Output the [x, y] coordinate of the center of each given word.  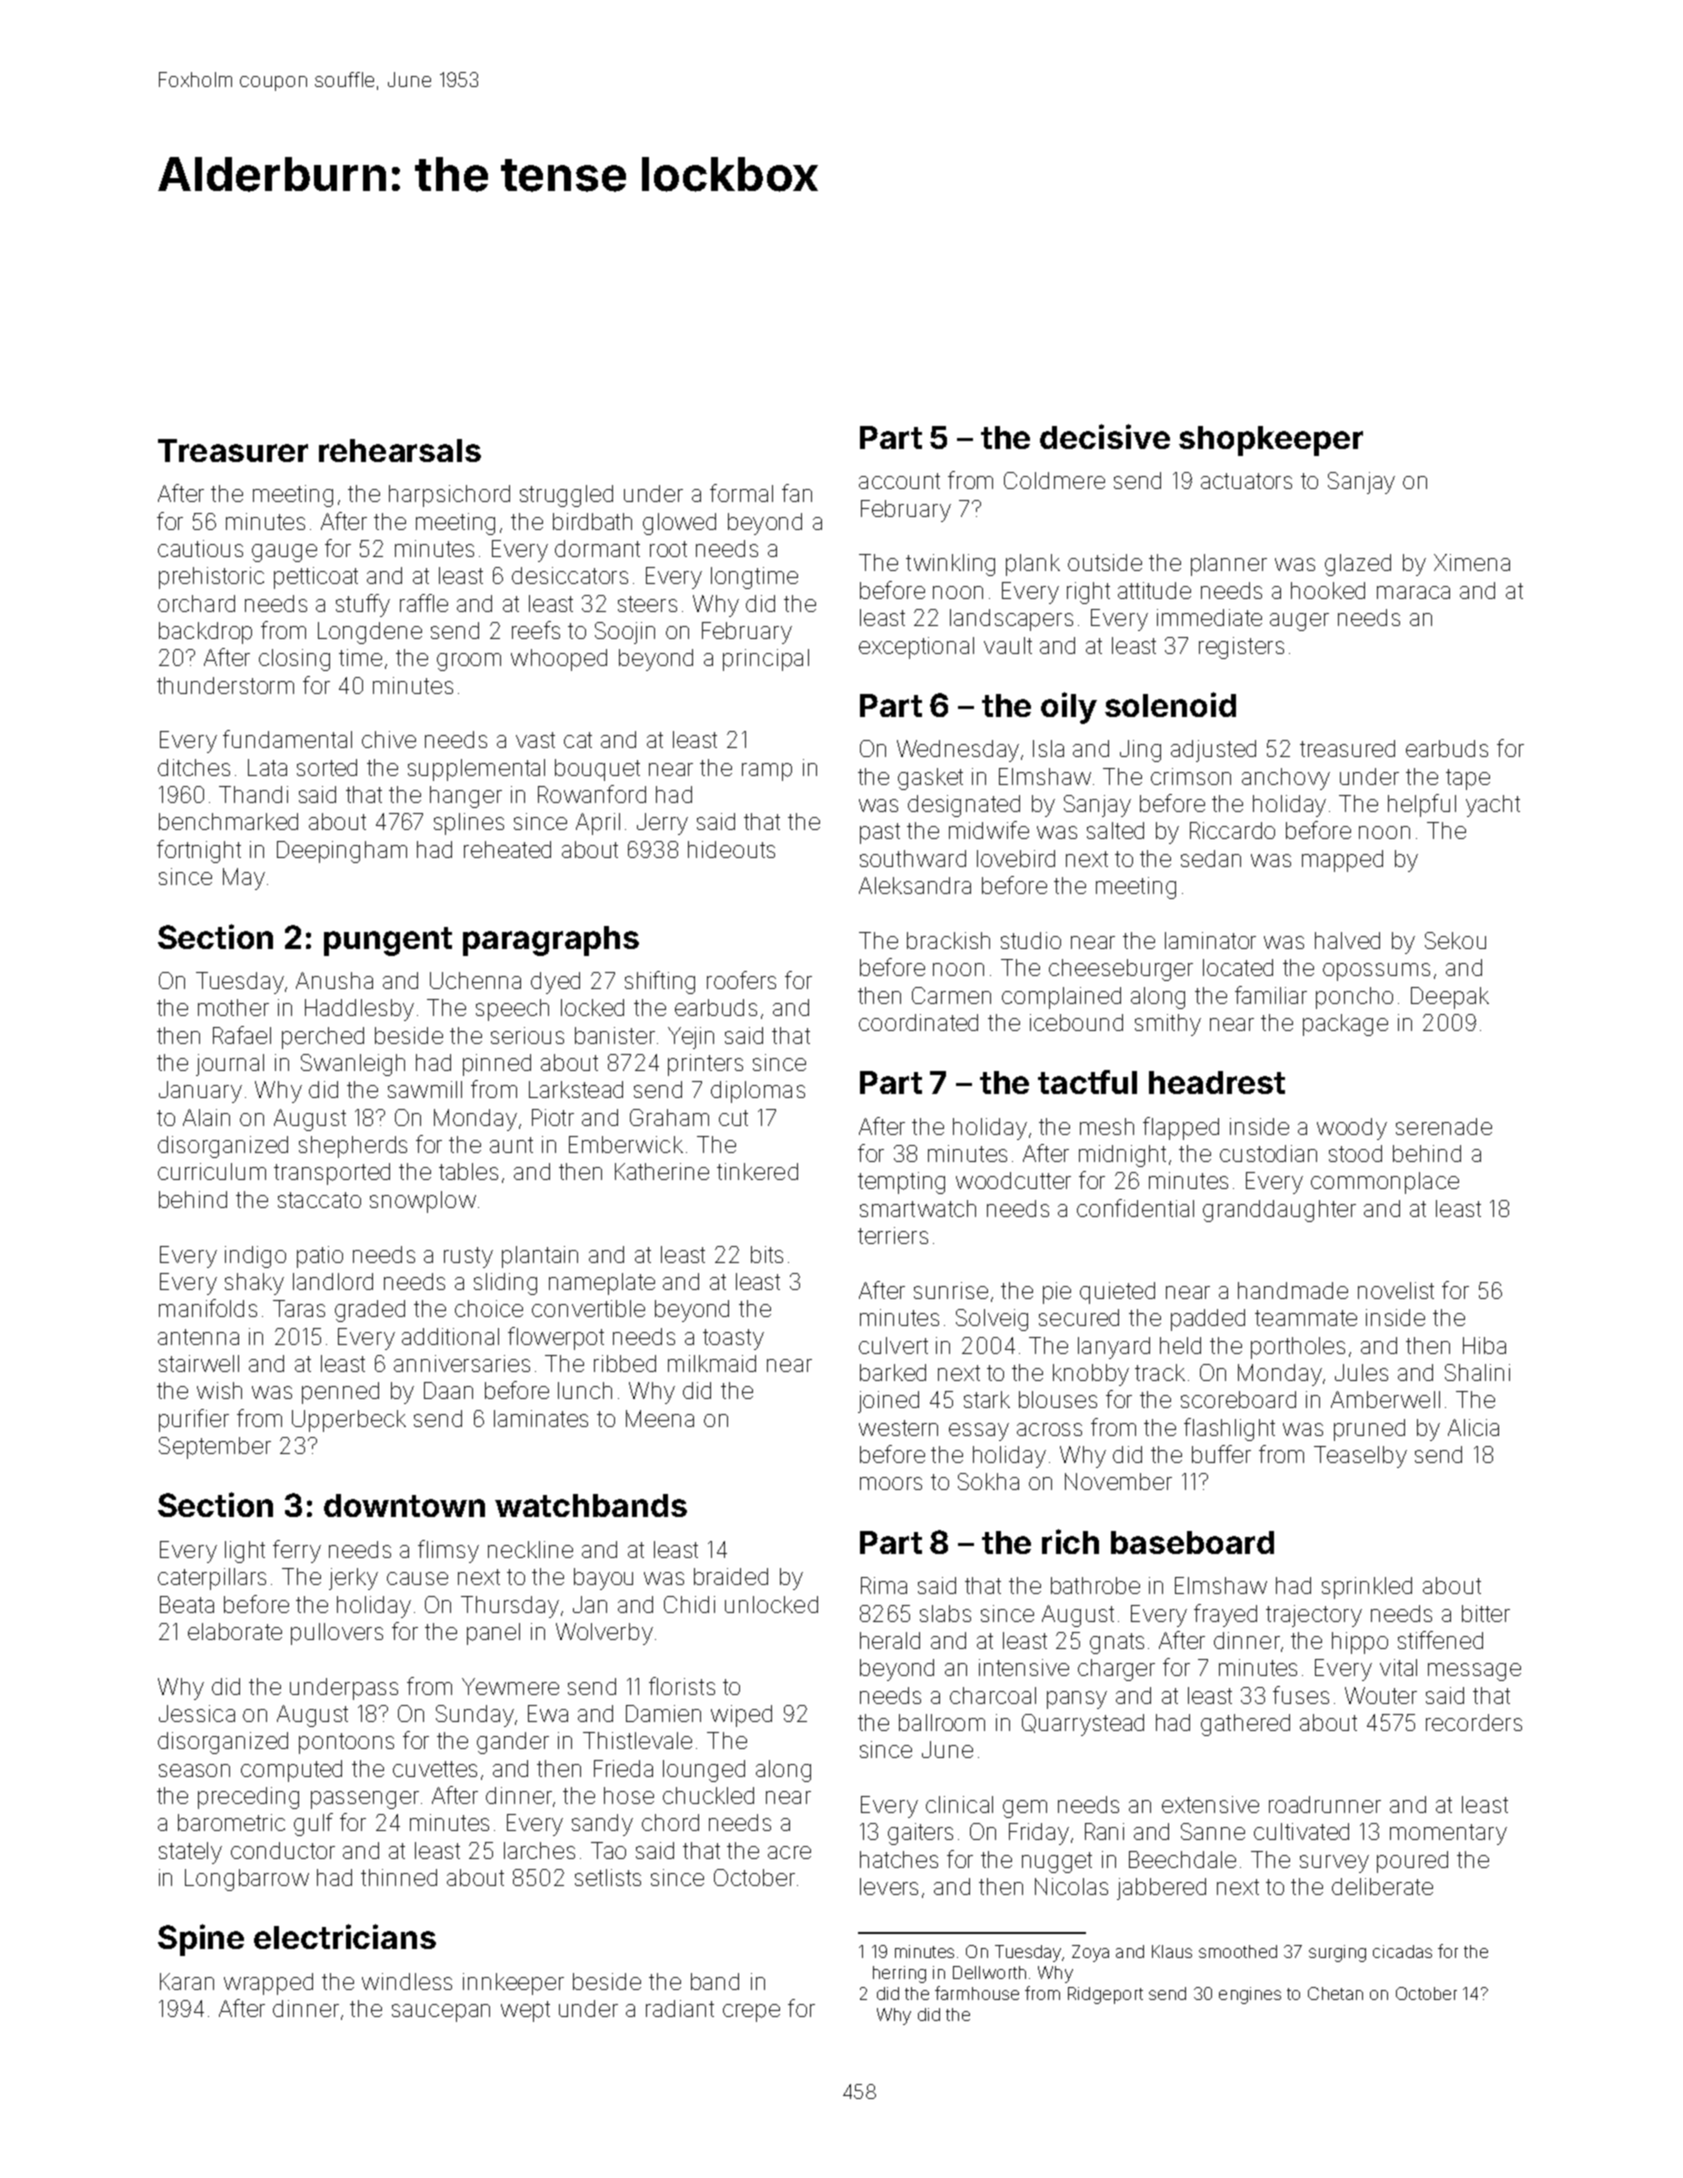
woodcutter [1013, 1180]
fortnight [199, 851]
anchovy [1286, 779]
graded [370, 1311]
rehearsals [400, 450]
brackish [948, 940]
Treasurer [233, 450]
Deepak [1450, 998]
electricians [345, 1936]
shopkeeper [1271, 441]
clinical [959, 1804]
